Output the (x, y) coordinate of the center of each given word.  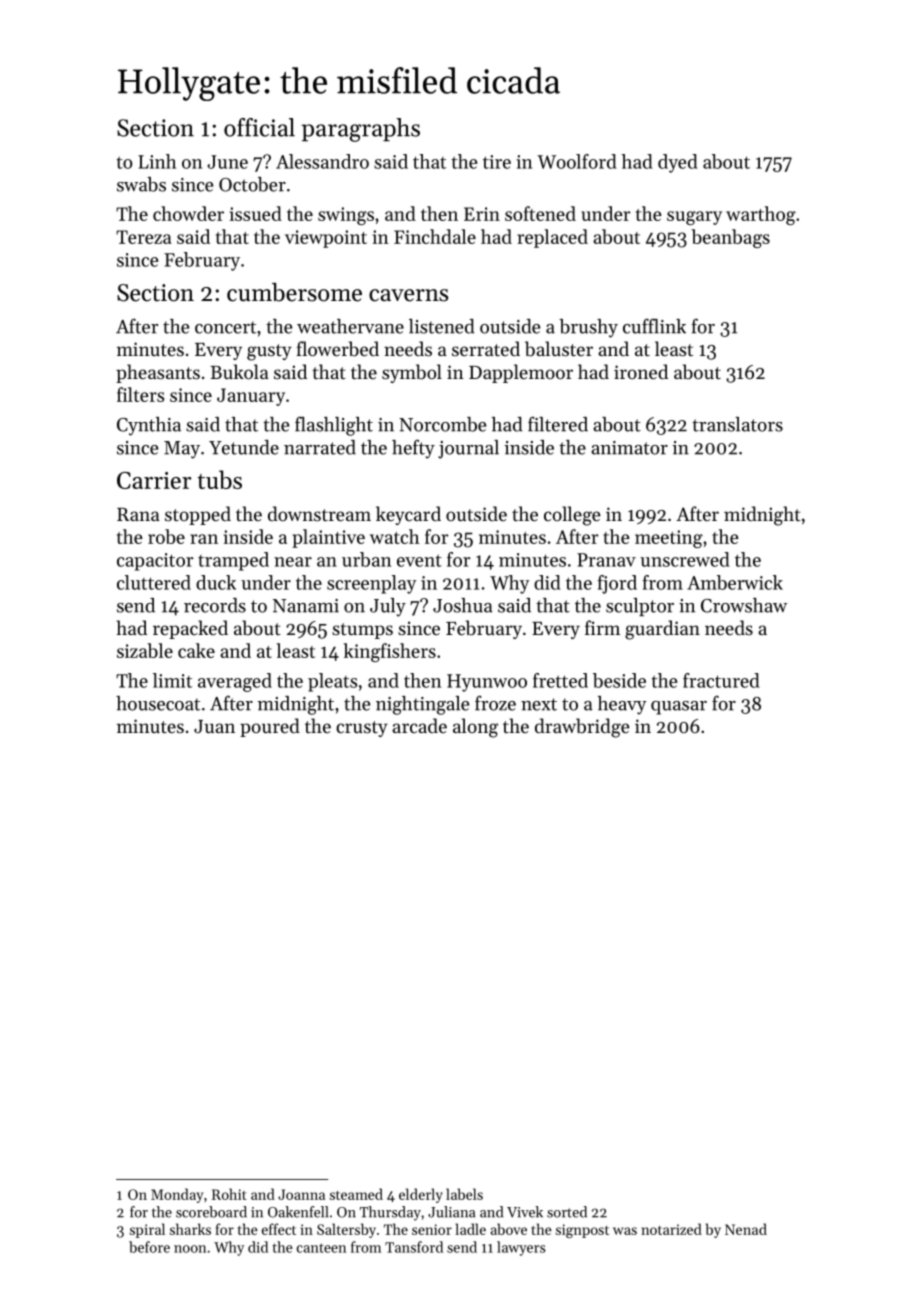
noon (190, 1249)
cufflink (654, 326)
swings (346, 216)
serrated (486, 348)
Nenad (746, 1229)
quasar (679, 708)
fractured (721, 680)
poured (270, 727)
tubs (219, 479)
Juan (214, 726)
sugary (694, 218)
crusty (362, 729)
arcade (419, 725)
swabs (141, 184)
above (509, 1229)
